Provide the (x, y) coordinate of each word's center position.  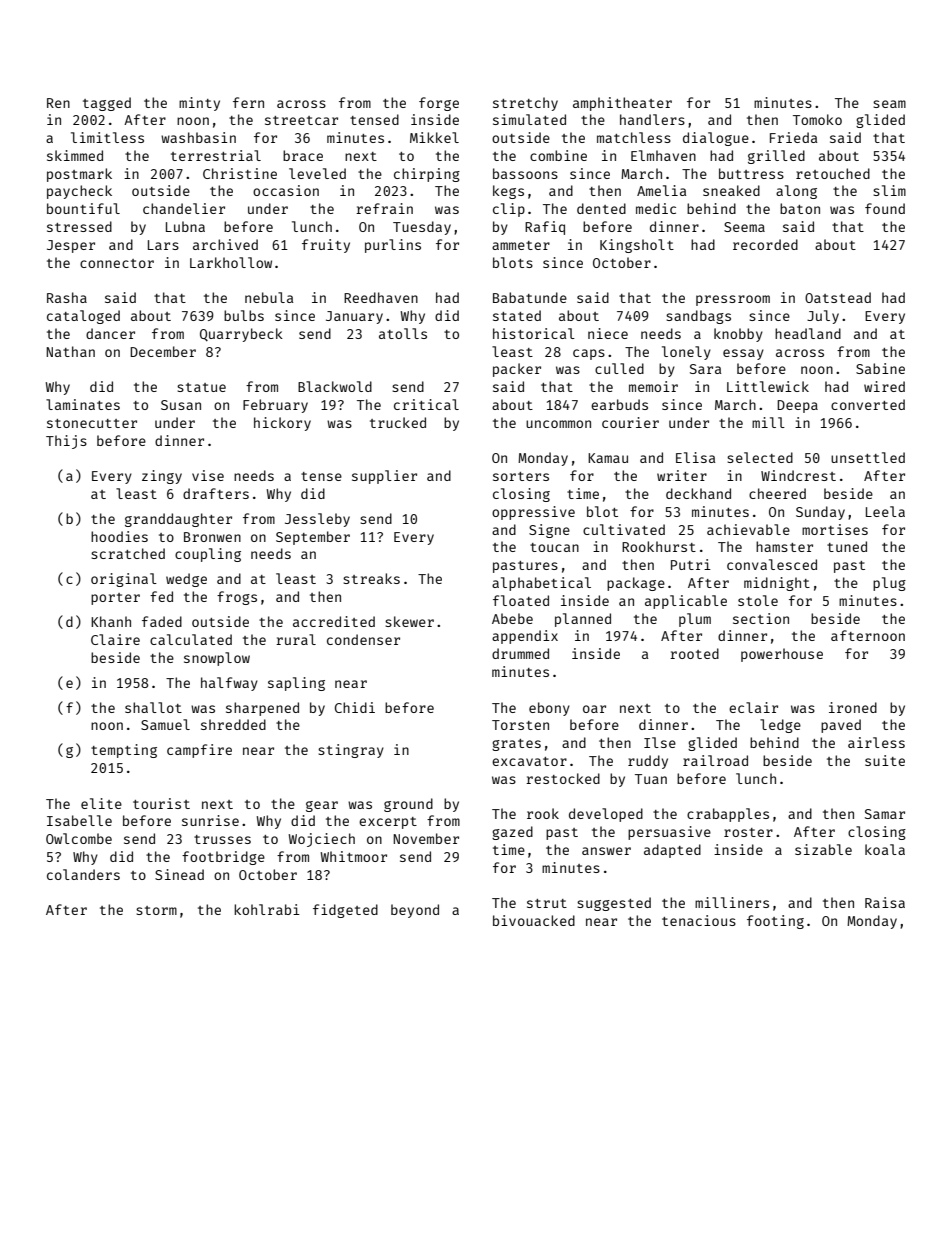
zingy (162, 477)
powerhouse (782, 655)
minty (199, 104)
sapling (296, 684)
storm (156, 910)
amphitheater (622, 104)
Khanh (111, 621)
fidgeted (345, 911)
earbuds (619, 404)
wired (884, 386)
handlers (652, 119)
